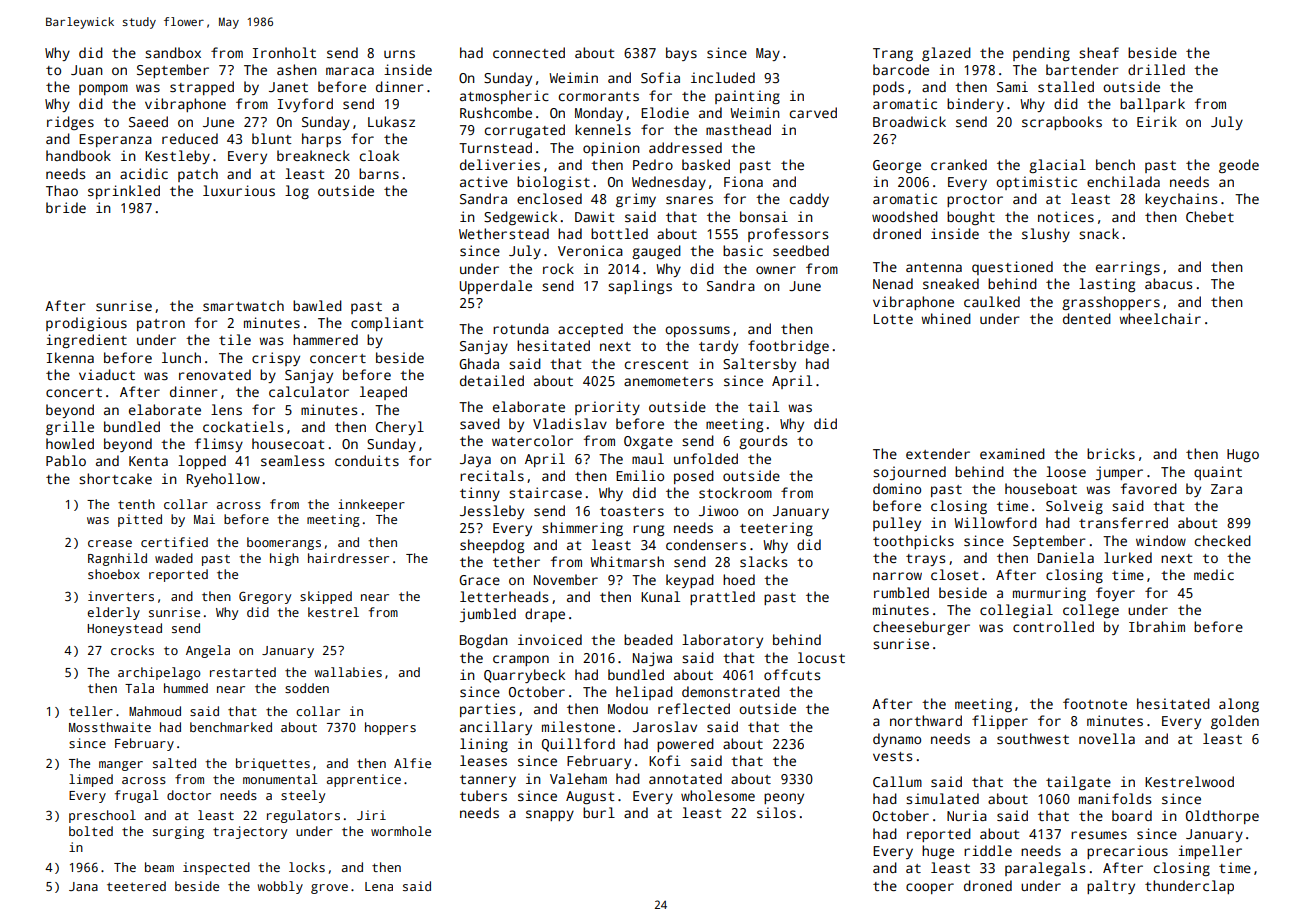 This image has width=1308, height=924. I want to click on Bogdan, so click(484, 641).
